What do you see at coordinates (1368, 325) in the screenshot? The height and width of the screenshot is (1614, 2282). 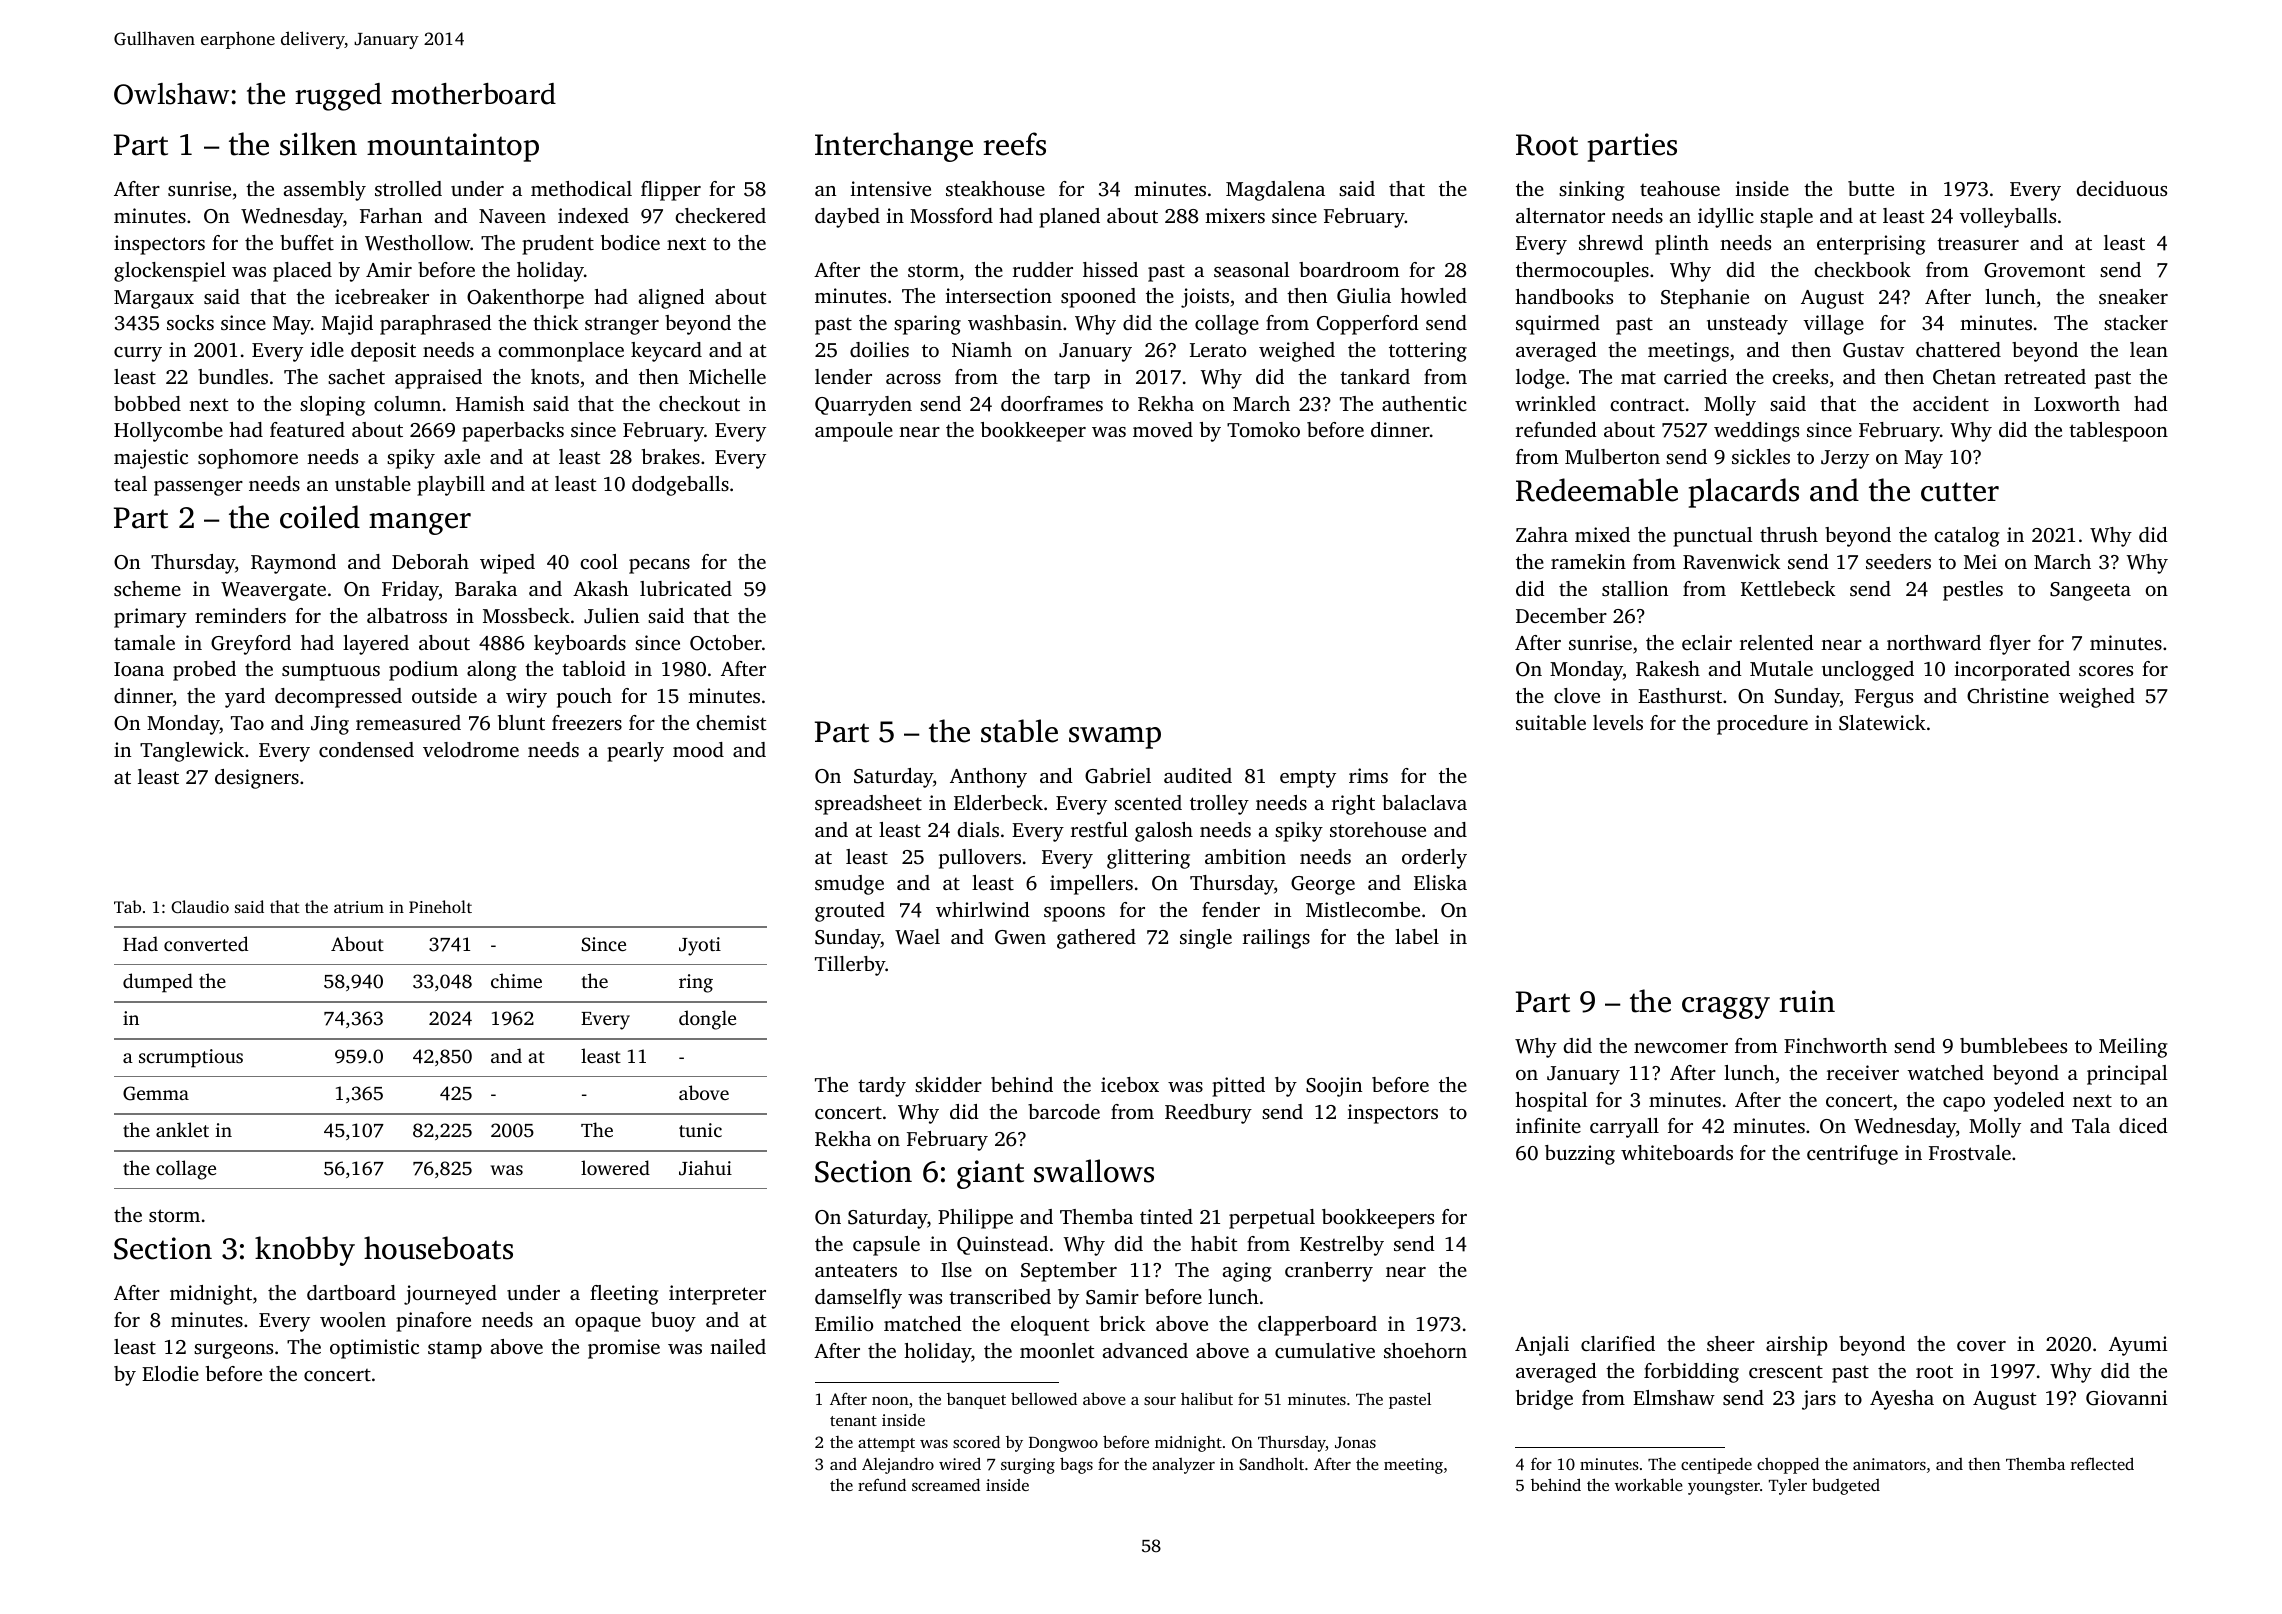 I see `Copperford` at bounding box center [1368, 325].
